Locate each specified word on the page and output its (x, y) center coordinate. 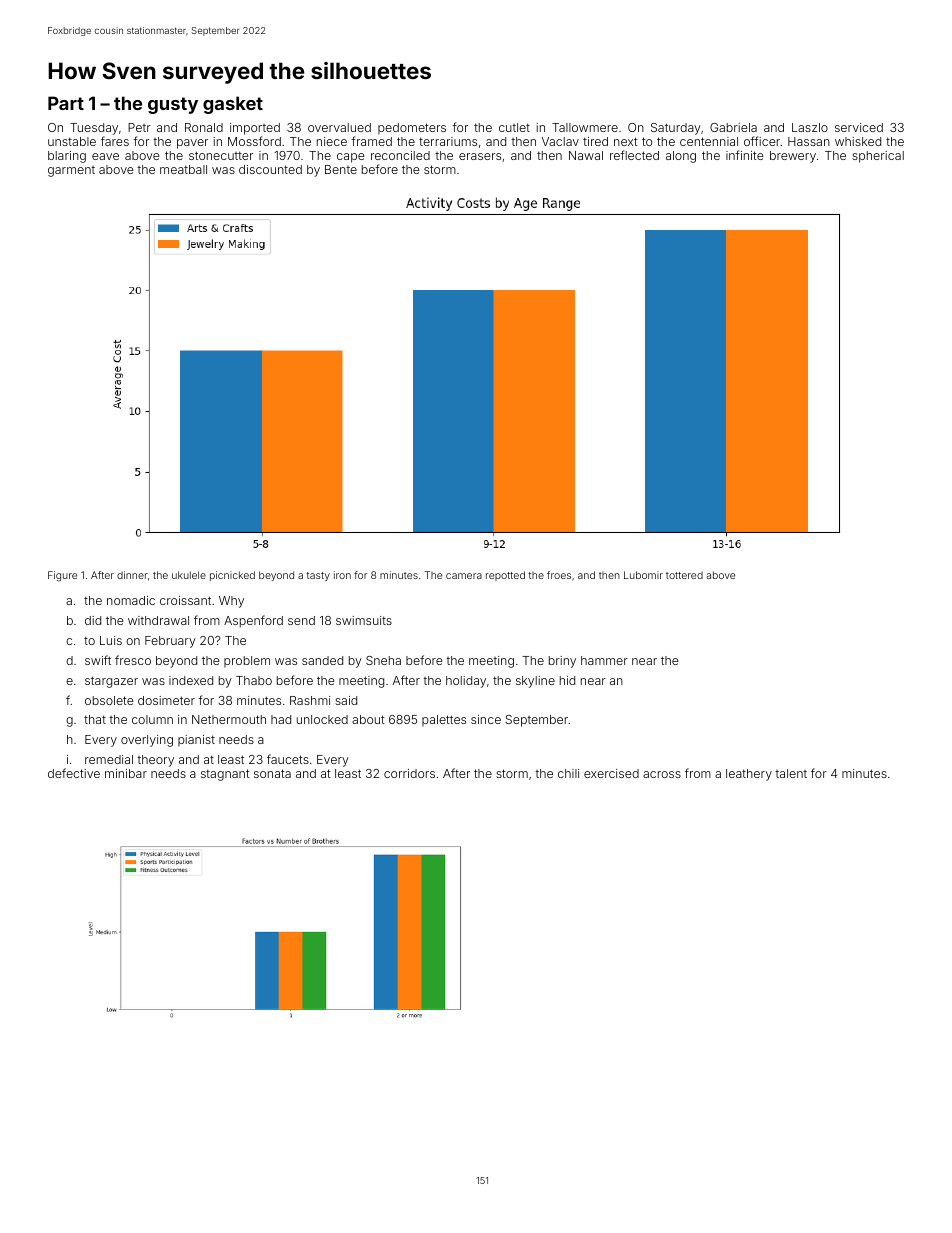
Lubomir (643, 575)
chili (568, 773)
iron (342, 575)
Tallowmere (585, 127)
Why (231, 602)
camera (464, 576)
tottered (684, 575)
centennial (709, 141)
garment (71, 171)
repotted (505, 576)
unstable (72, 141)
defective (74, 773)
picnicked (232, 576)
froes (559, 575)
